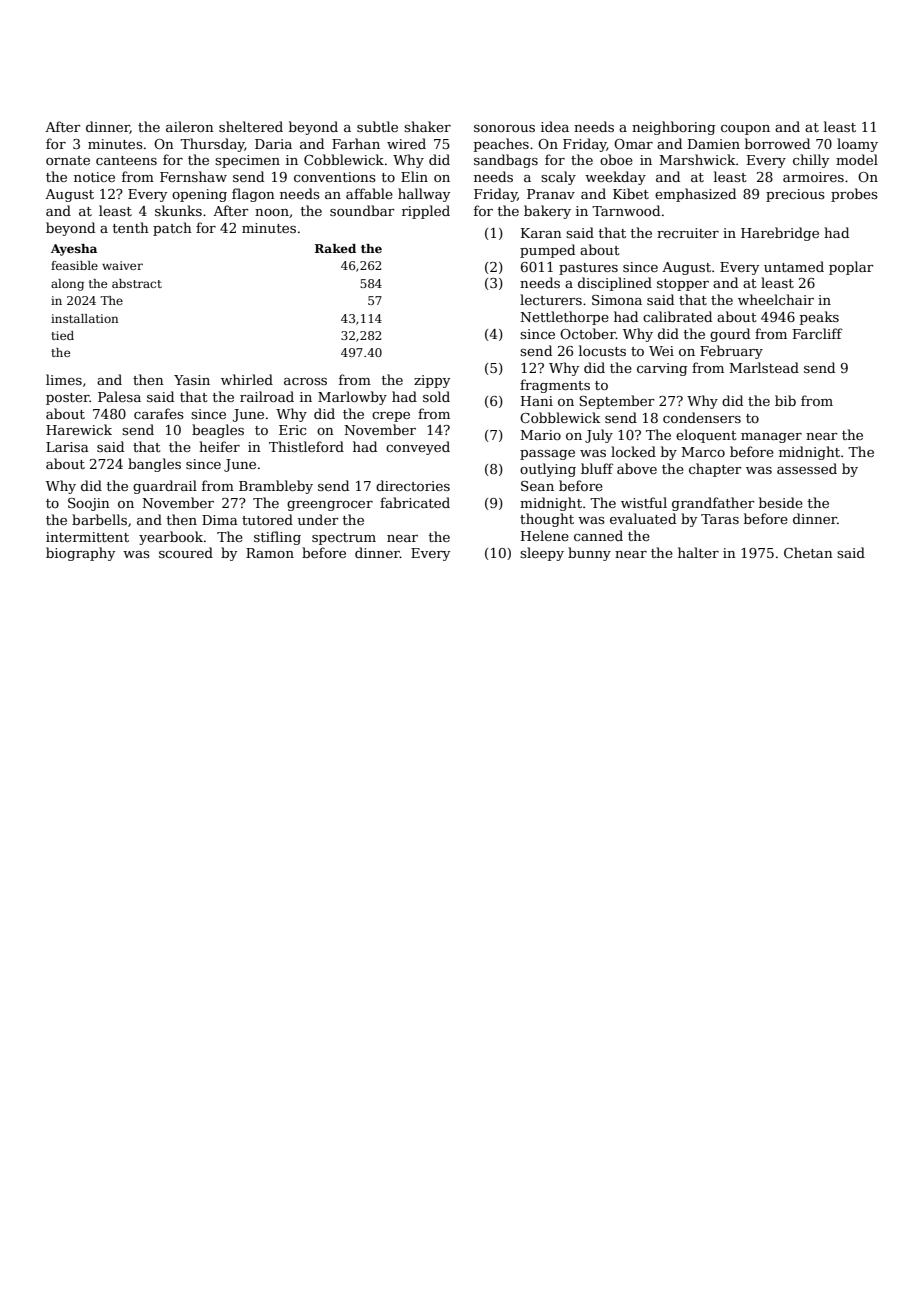  I want to click on coupon, so click(745, 130).
